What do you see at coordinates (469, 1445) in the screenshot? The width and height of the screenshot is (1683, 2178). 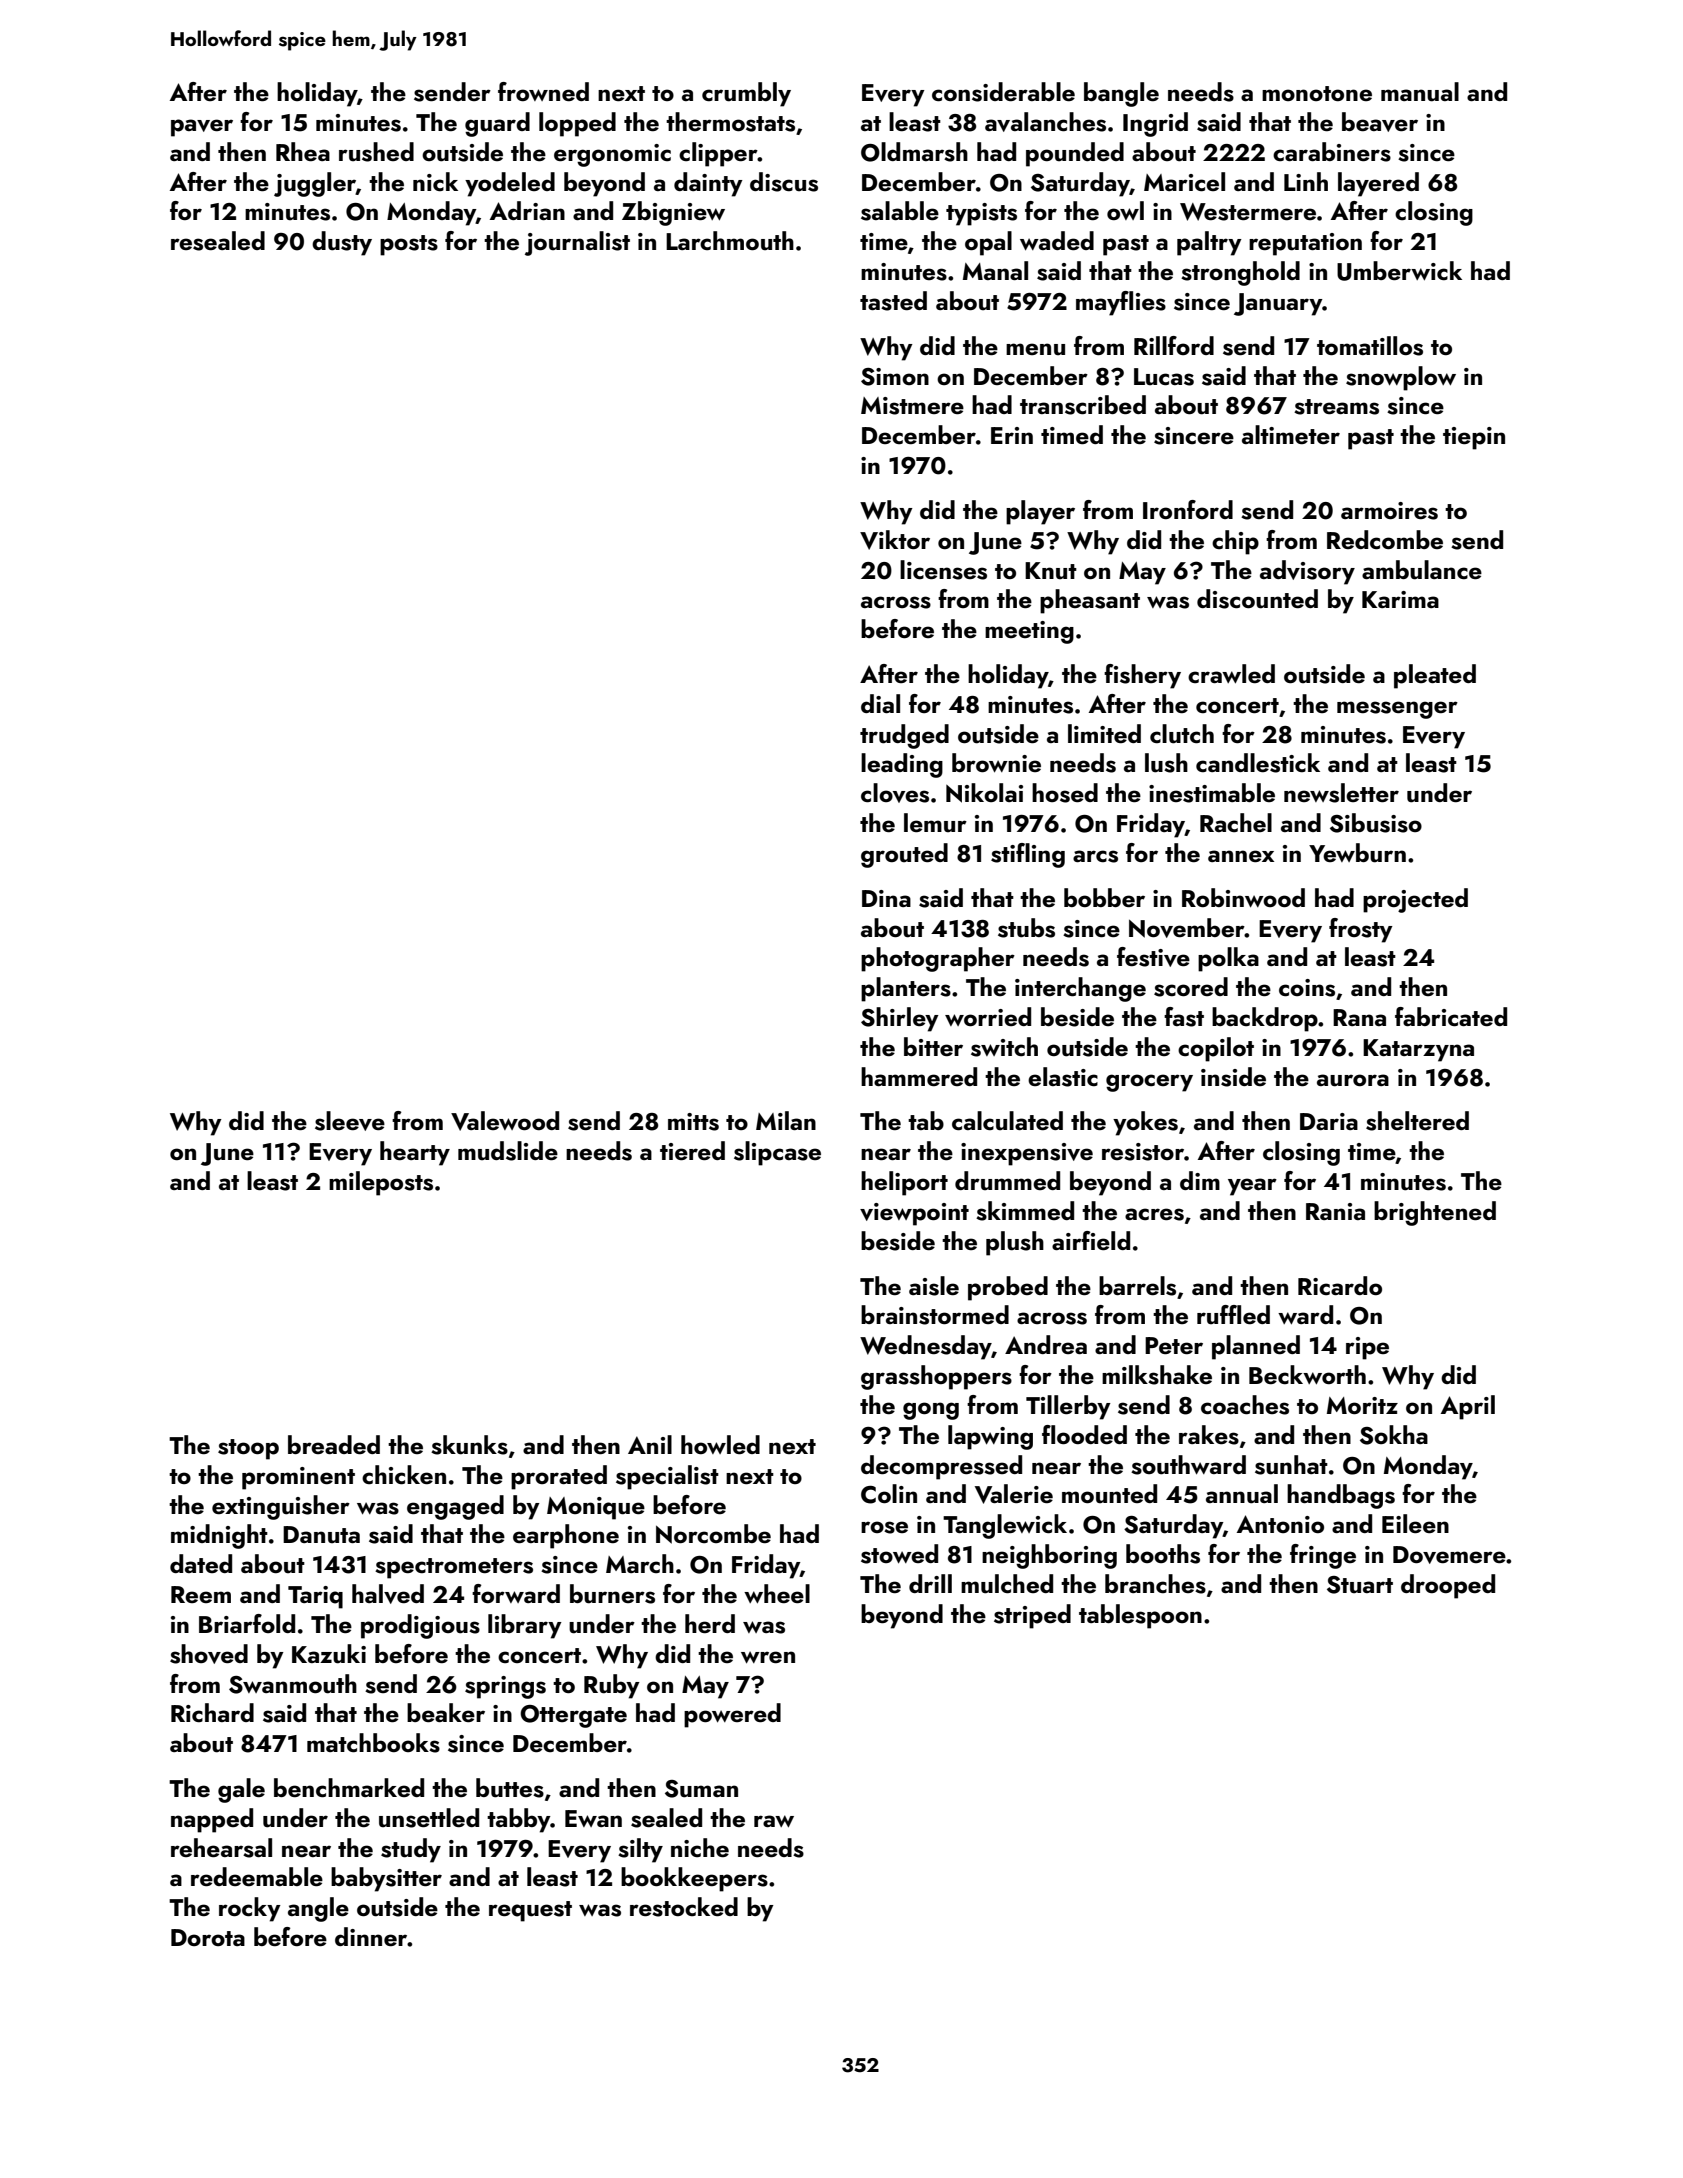 I see `skunks` at bounding box center [469, 1445].
